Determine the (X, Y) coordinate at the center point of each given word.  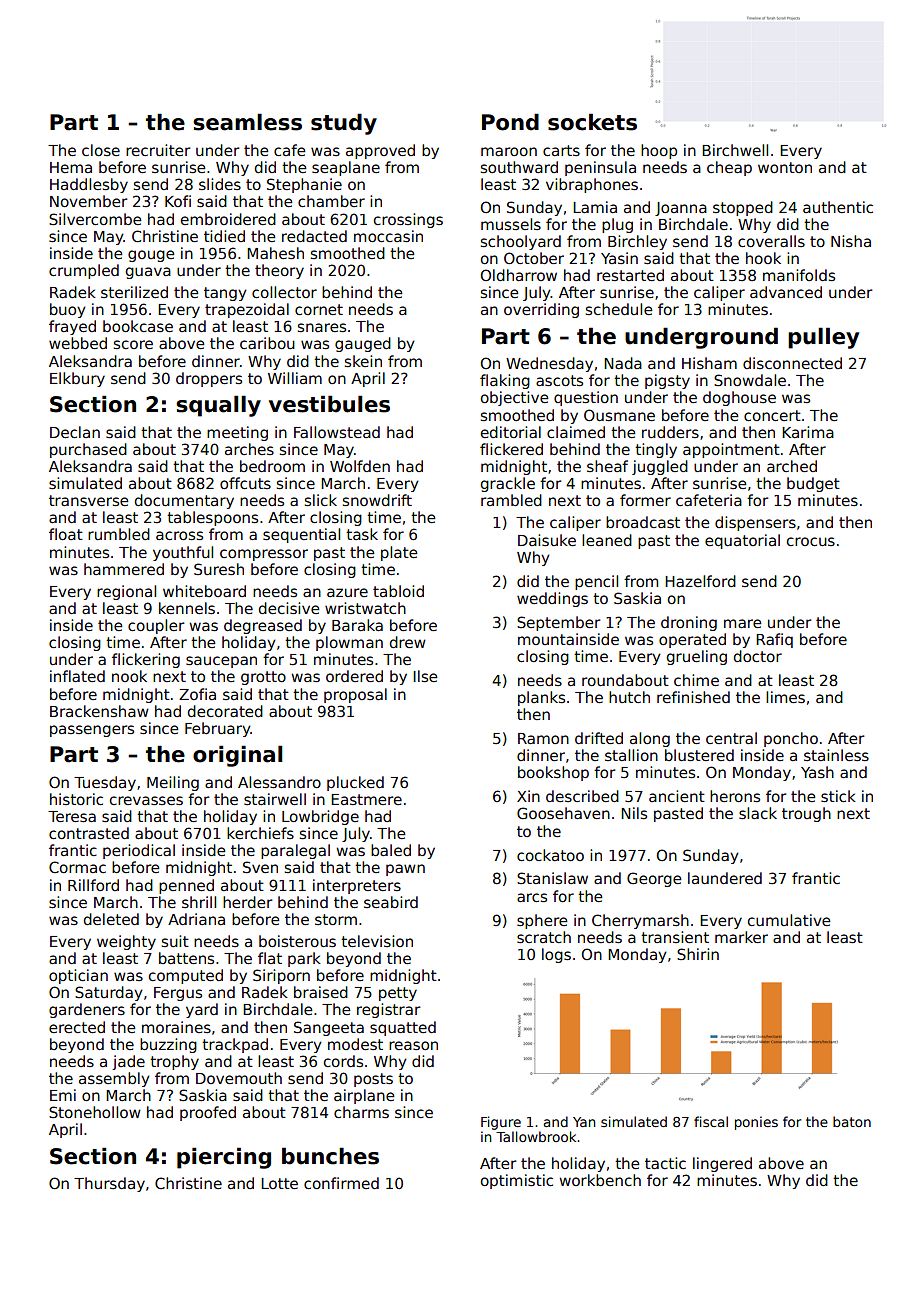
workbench (600, 1180)
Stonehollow (95, 1112)
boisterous (297, 941)
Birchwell (735, 150)
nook (129, 676)
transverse (88, 500)
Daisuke (547, 540)
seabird (391, 902)
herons (735, 796)
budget (813, 484)
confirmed (341, 1183)
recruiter (158, 150)
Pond (510, 122)
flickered (511, 449)
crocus (811, 541)
